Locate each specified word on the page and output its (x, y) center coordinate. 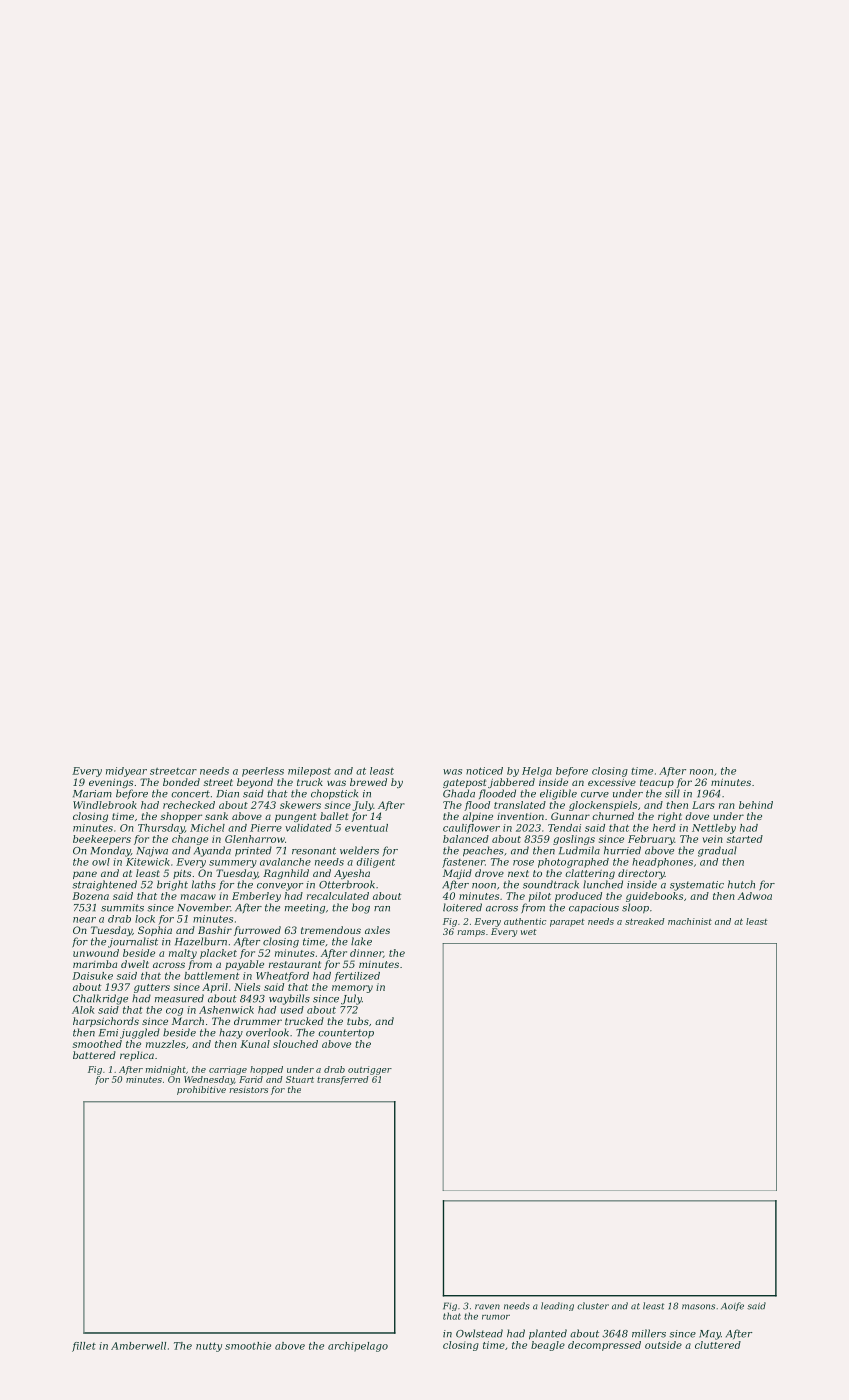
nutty (209, 1347)
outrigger (370, 1070)
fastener (463, 863)
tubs (358, 1021)
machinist (690, 921)
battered (94, 1055)
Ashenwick (226, 1010)
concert (190, 794)
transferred (343, 1080)
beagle (548, 1346)
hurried (622, 850)
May (710, 1335)
